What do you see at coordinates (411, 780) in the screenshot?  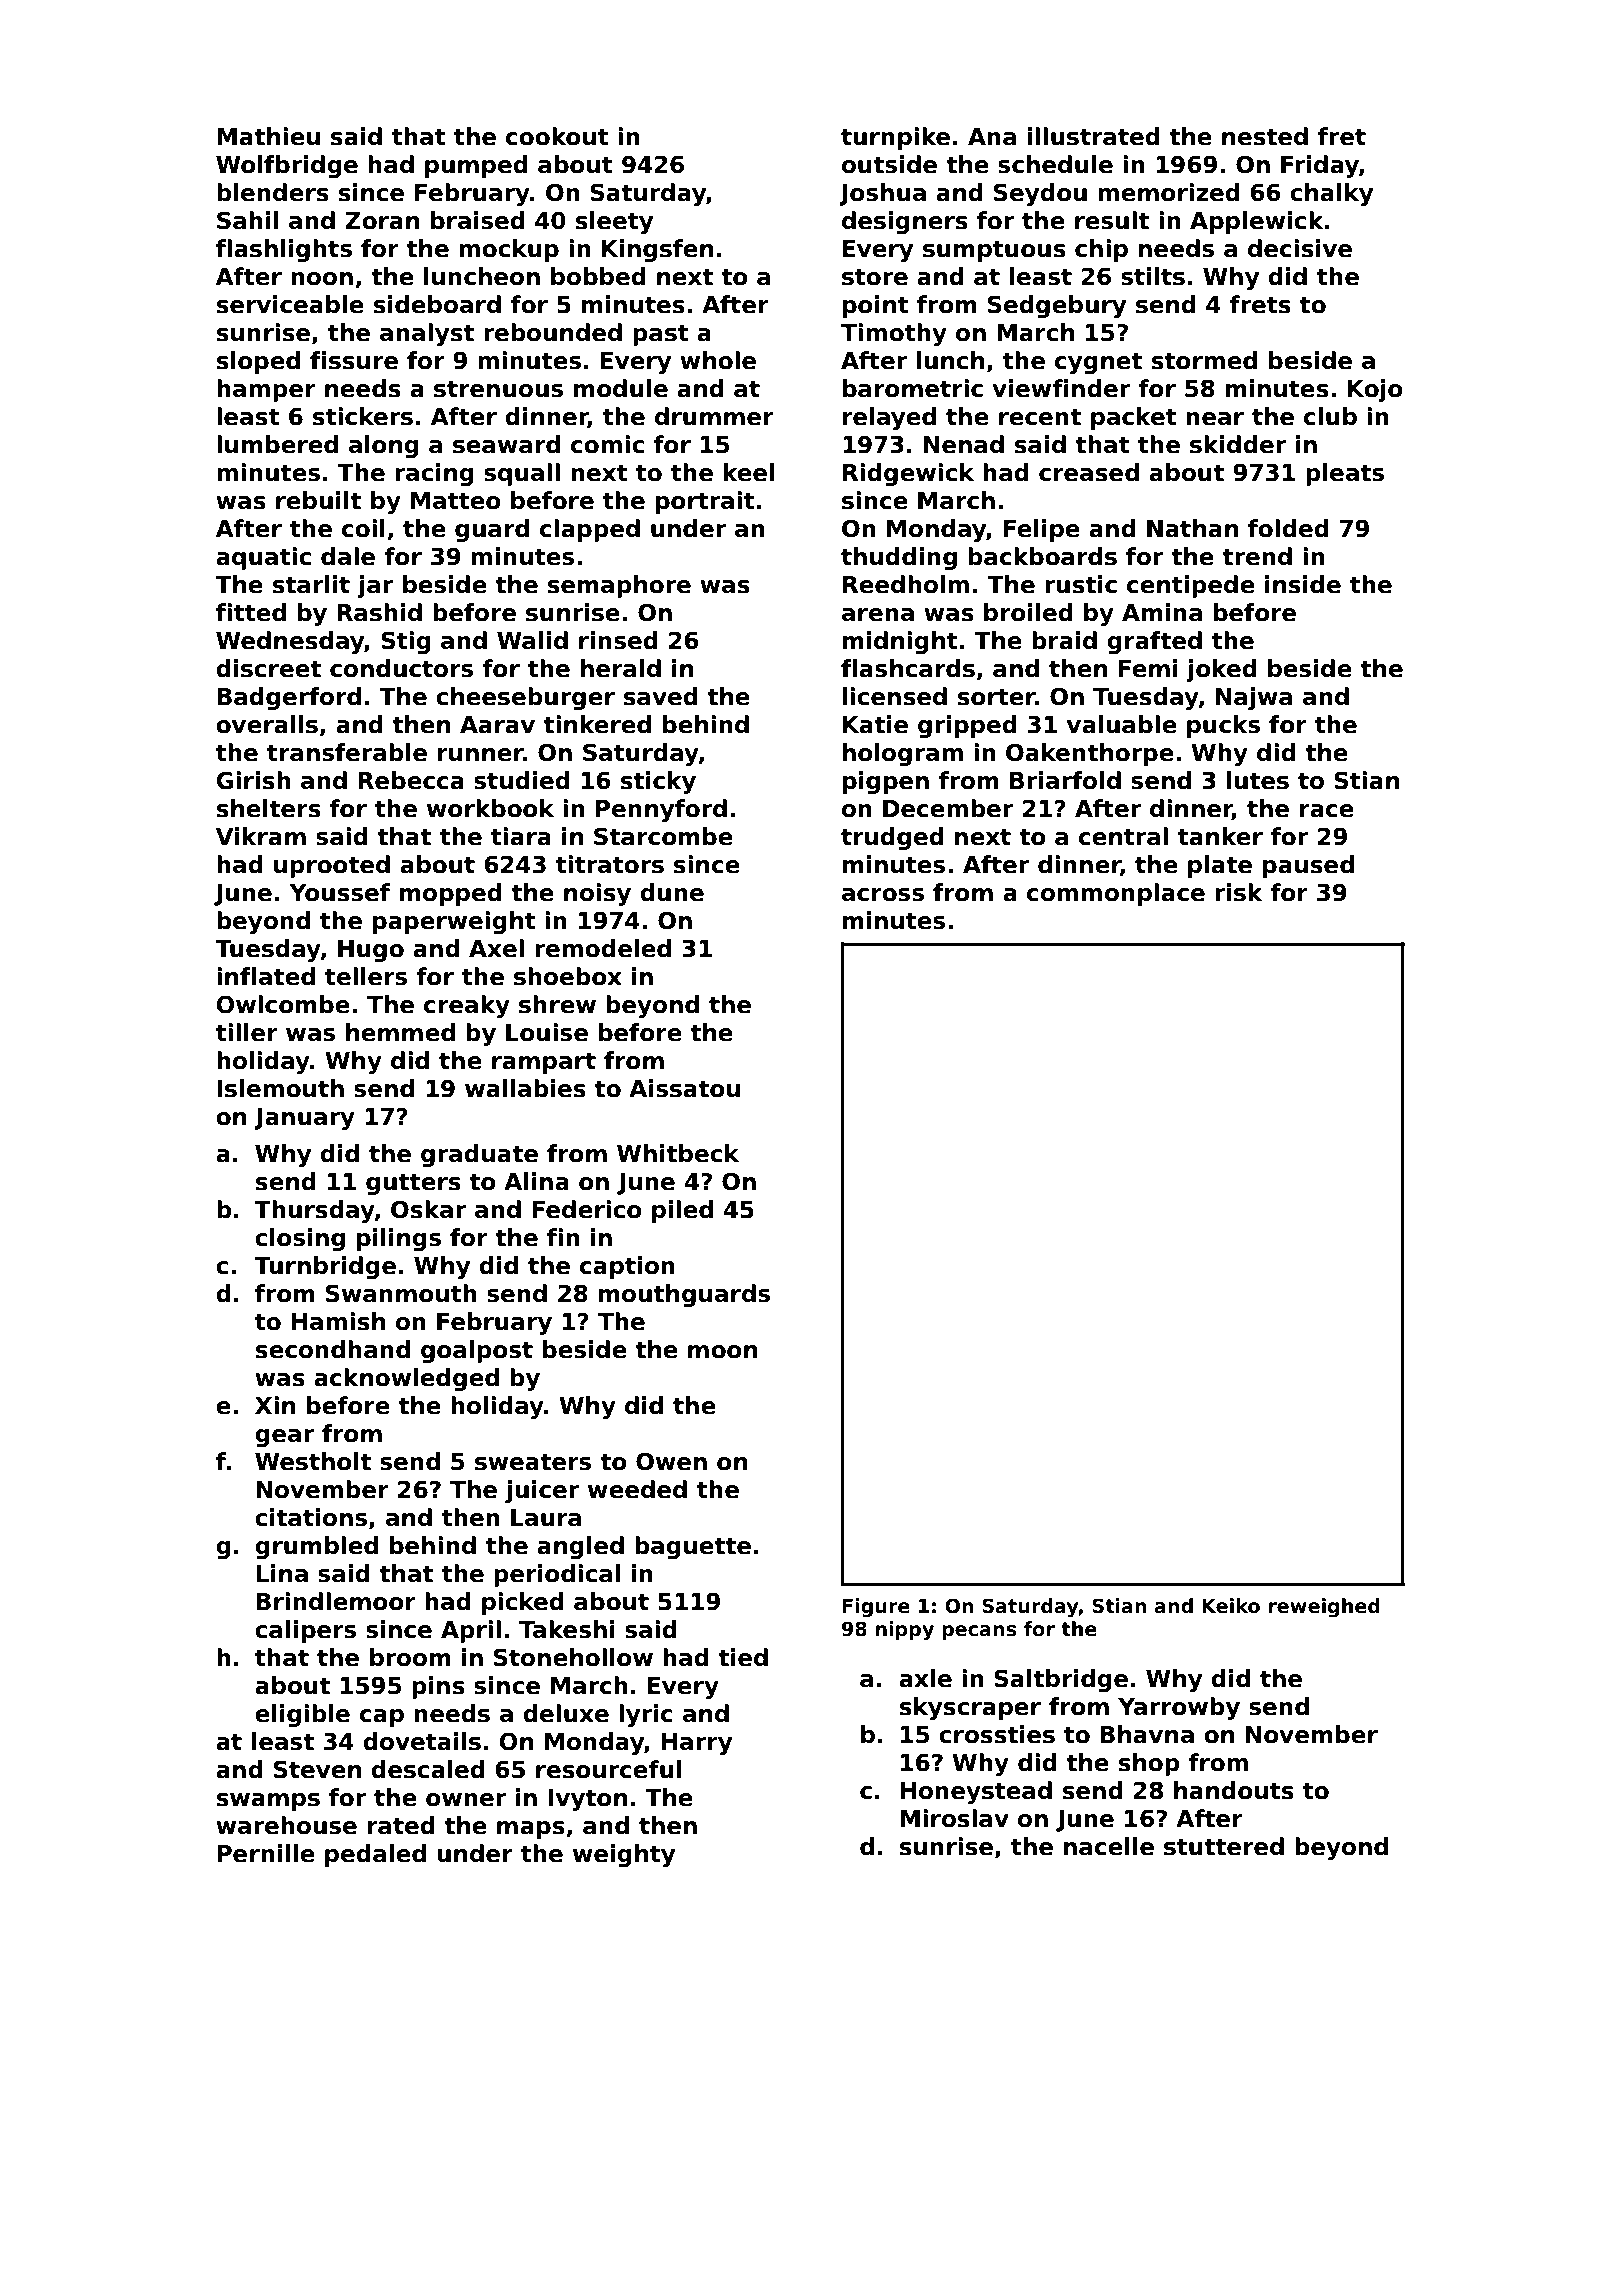 I see `Rebecca` at bounding box center [411, 780].
